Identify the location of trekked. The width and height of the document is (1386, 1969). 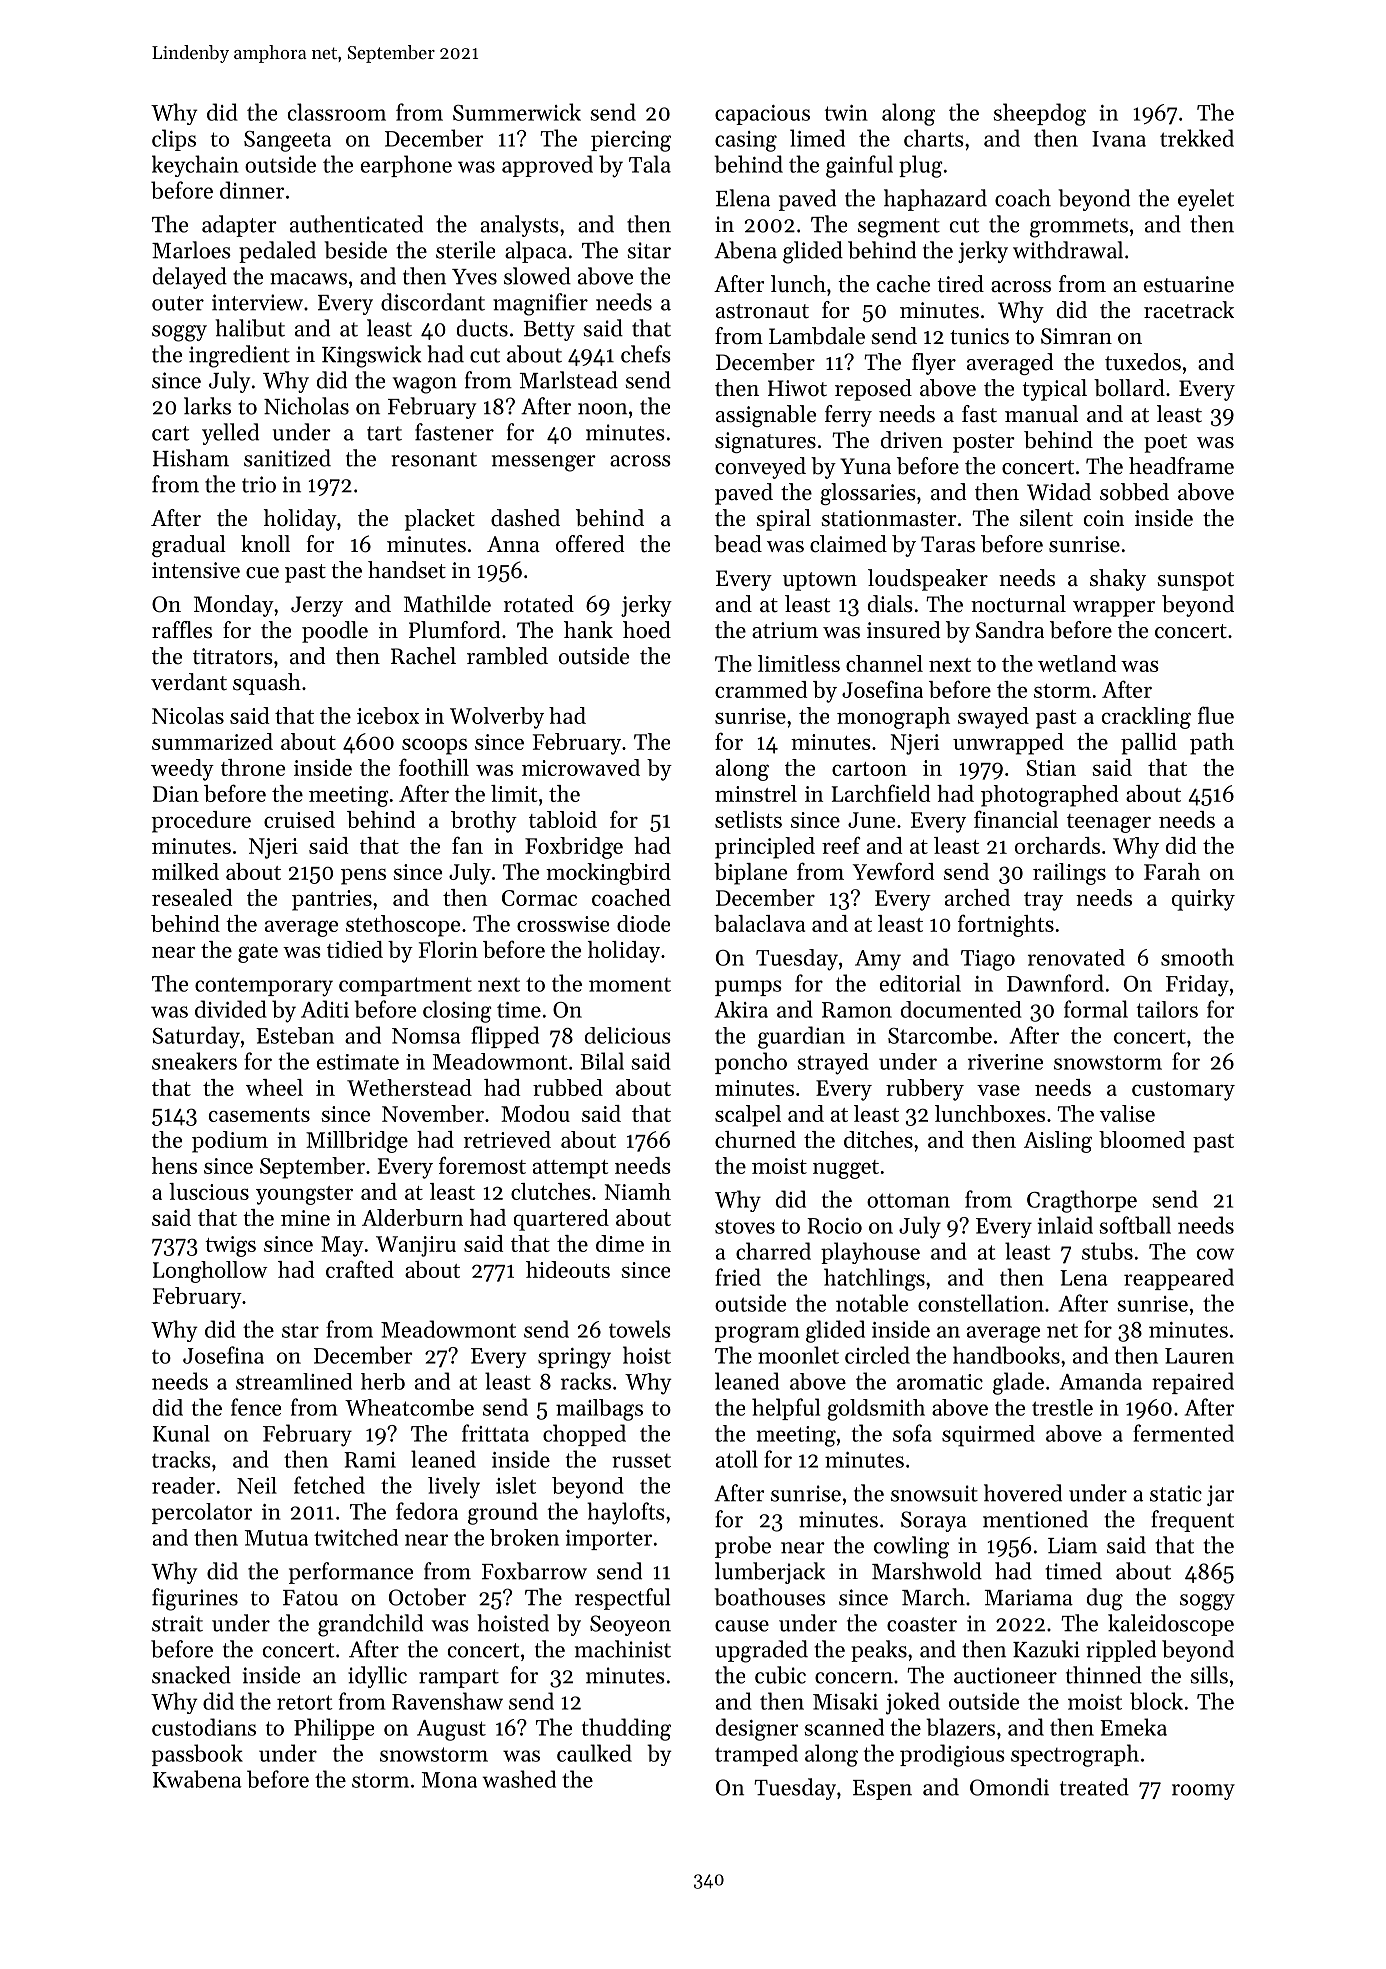
(1197, 138).
